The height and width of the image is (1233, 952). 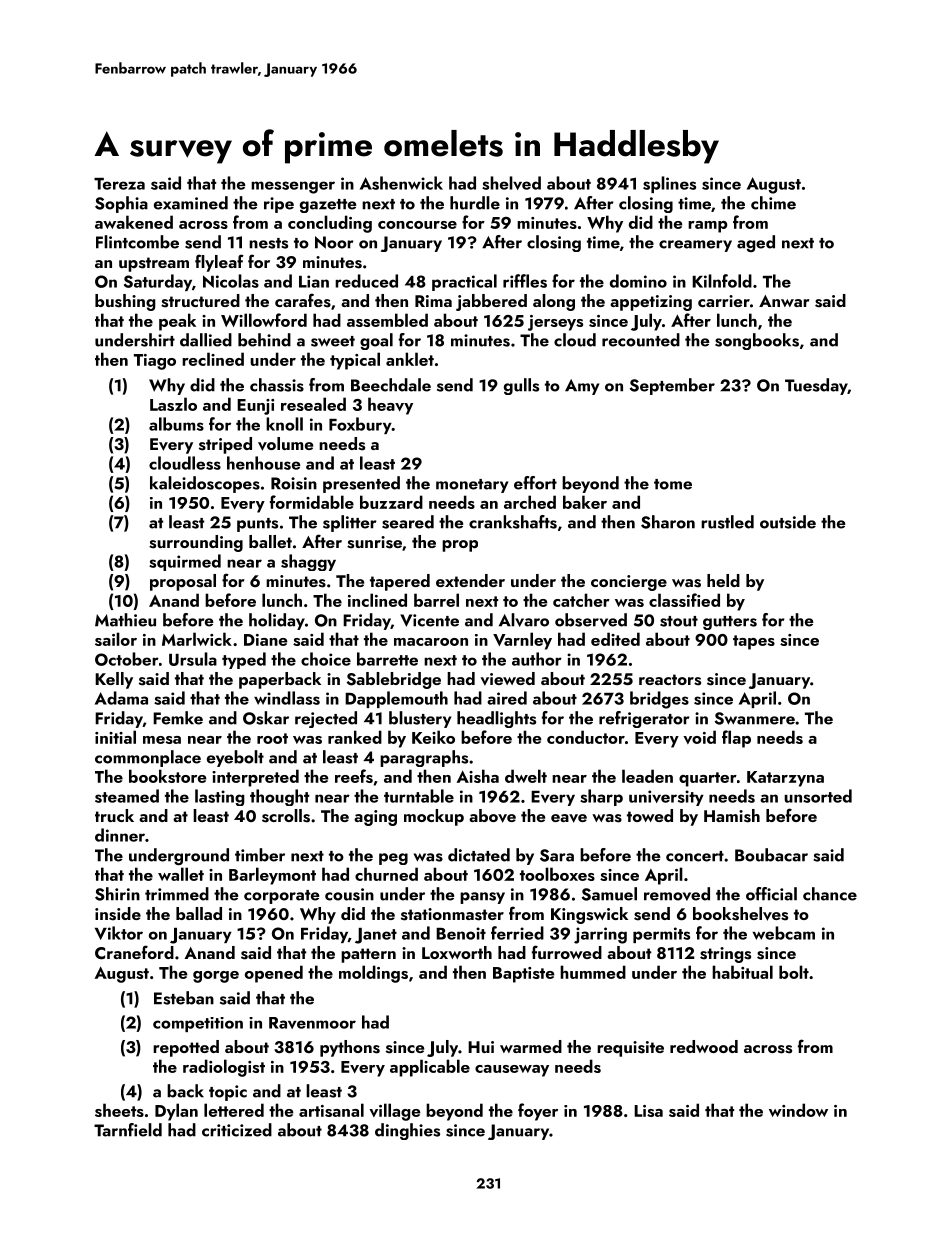 What do you see at coordinates (673, 484) in the image?
I see `tome` at bounding box center [673, 484].
